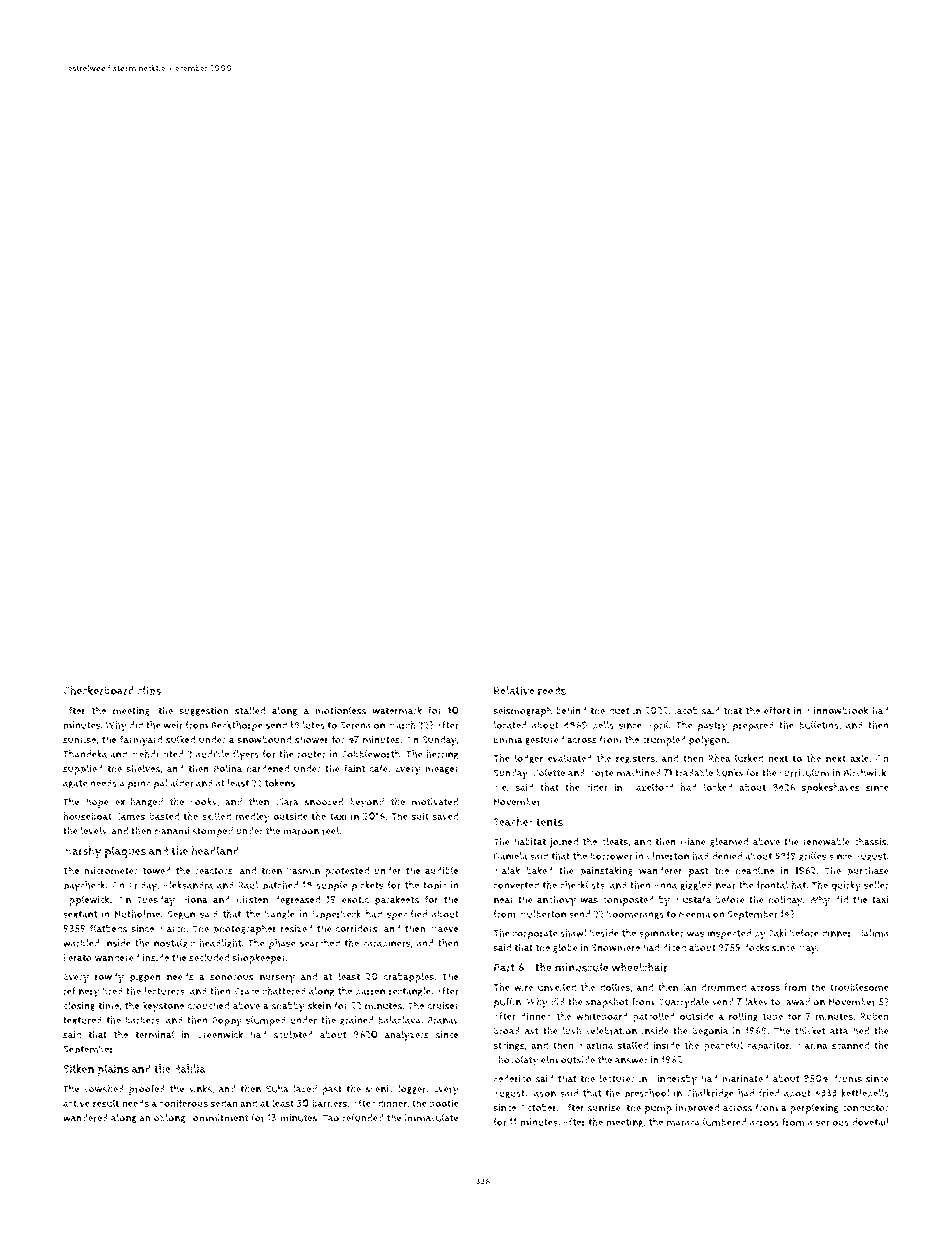 The height and width of the document is (1233, 952). I want to click on cafe, so click(379, 768).
